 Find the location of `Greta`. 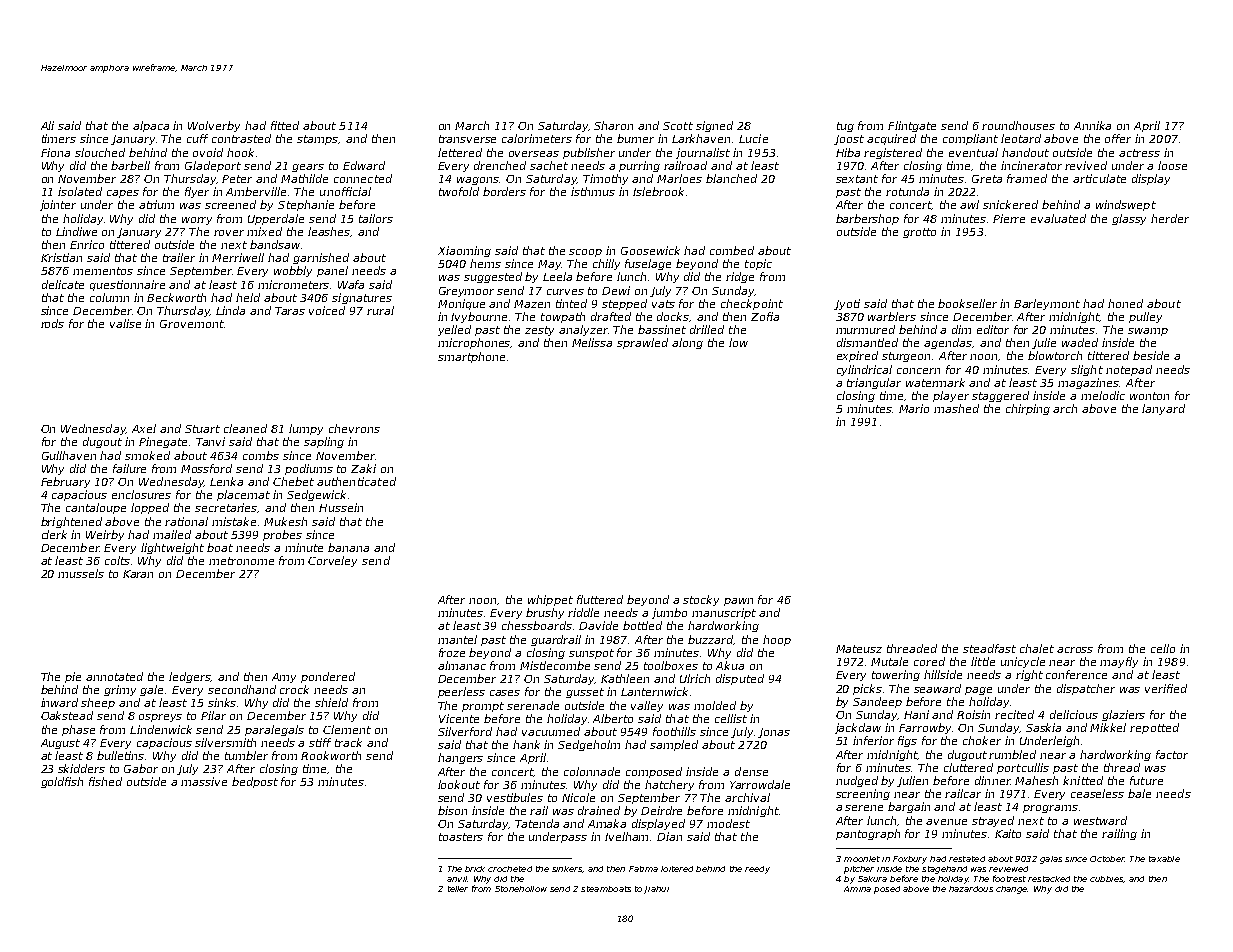

Greta is located at coordinates (987, 179).
